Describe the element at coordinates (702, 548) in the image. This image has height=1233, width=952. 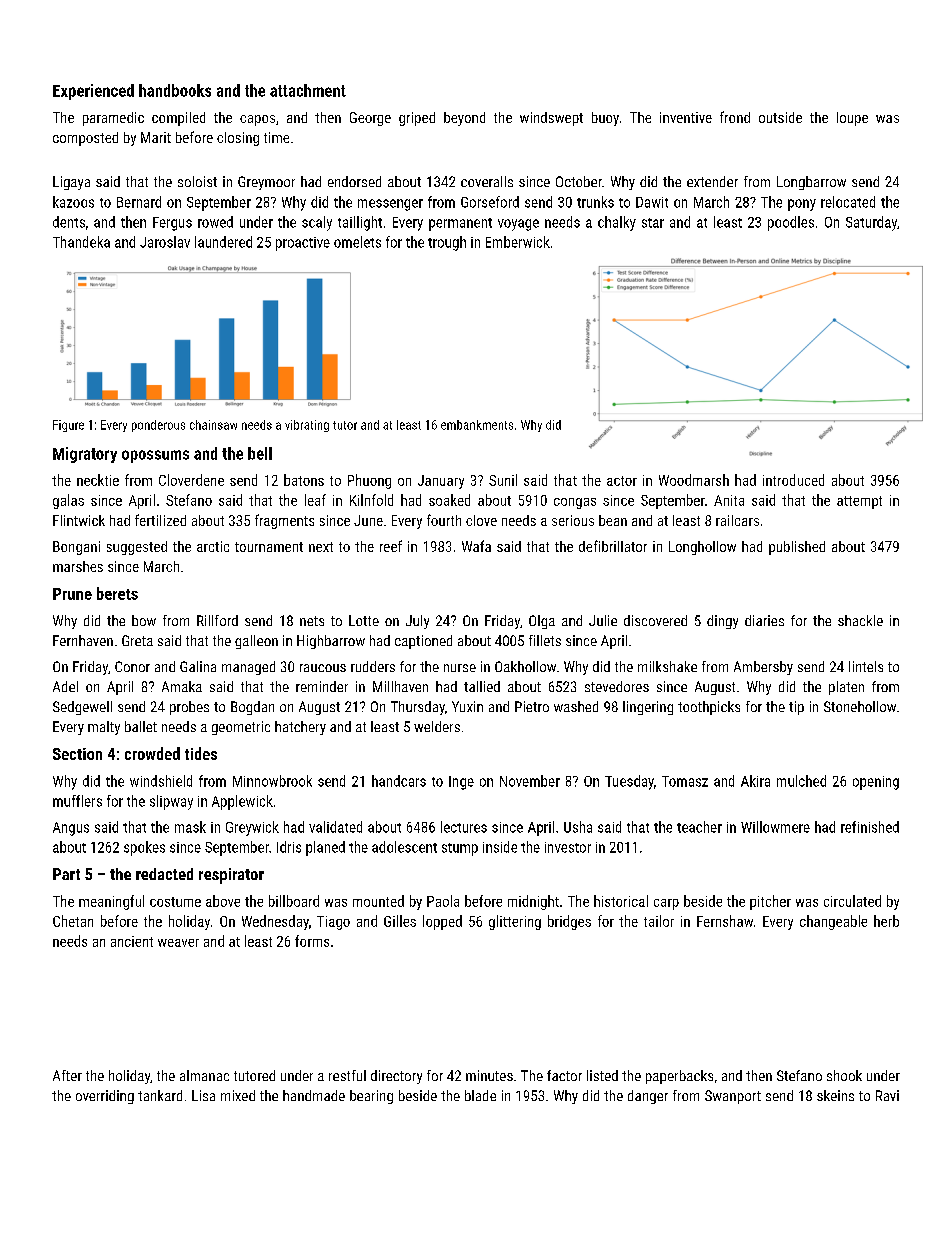
I see `Longhollow` at that location.
